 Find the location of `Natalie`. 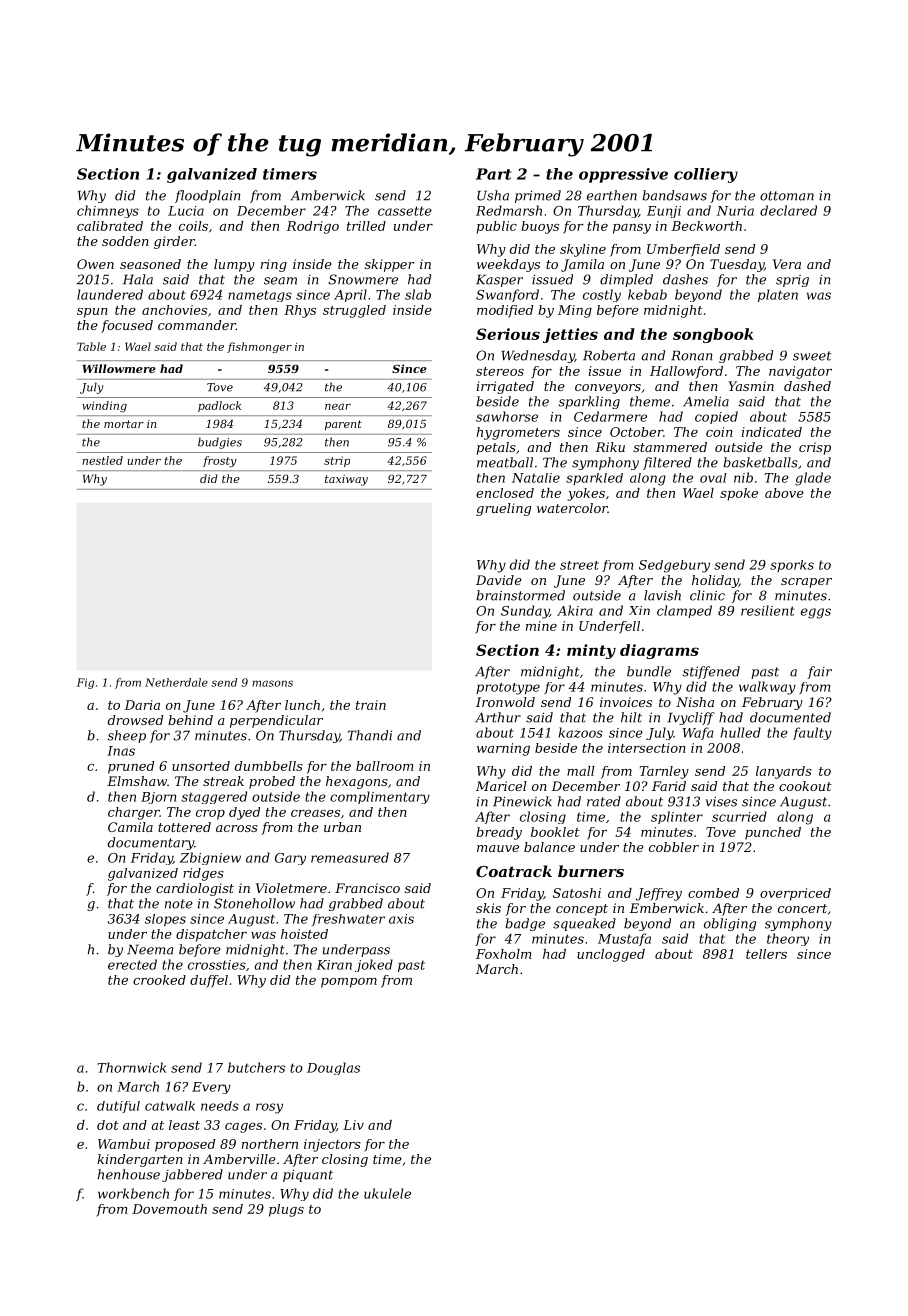

Natalie is located at coordinates (536, 478).
